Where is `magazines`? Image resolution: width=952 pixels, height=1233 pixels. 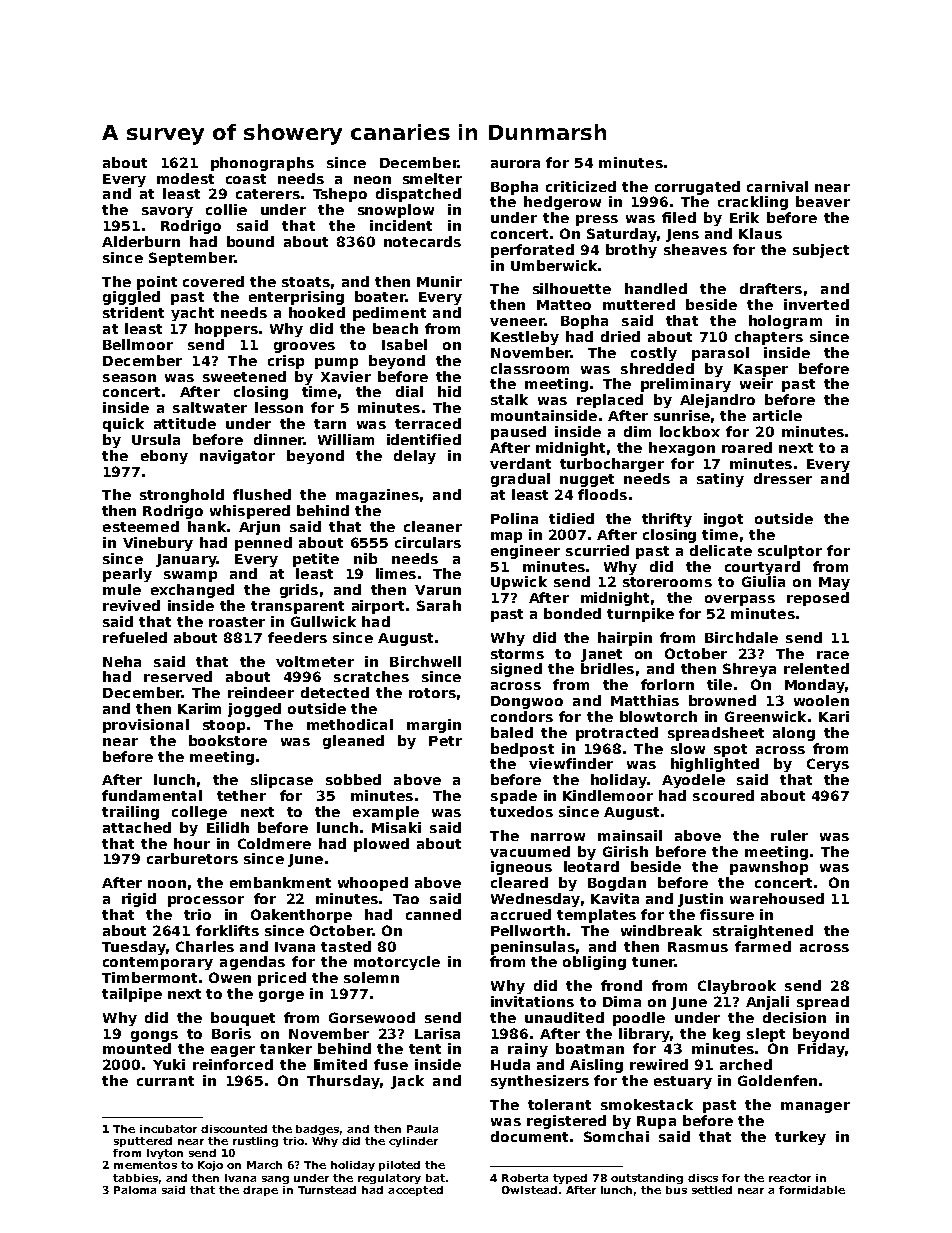 magazines is located at coordinates (377, 496).
